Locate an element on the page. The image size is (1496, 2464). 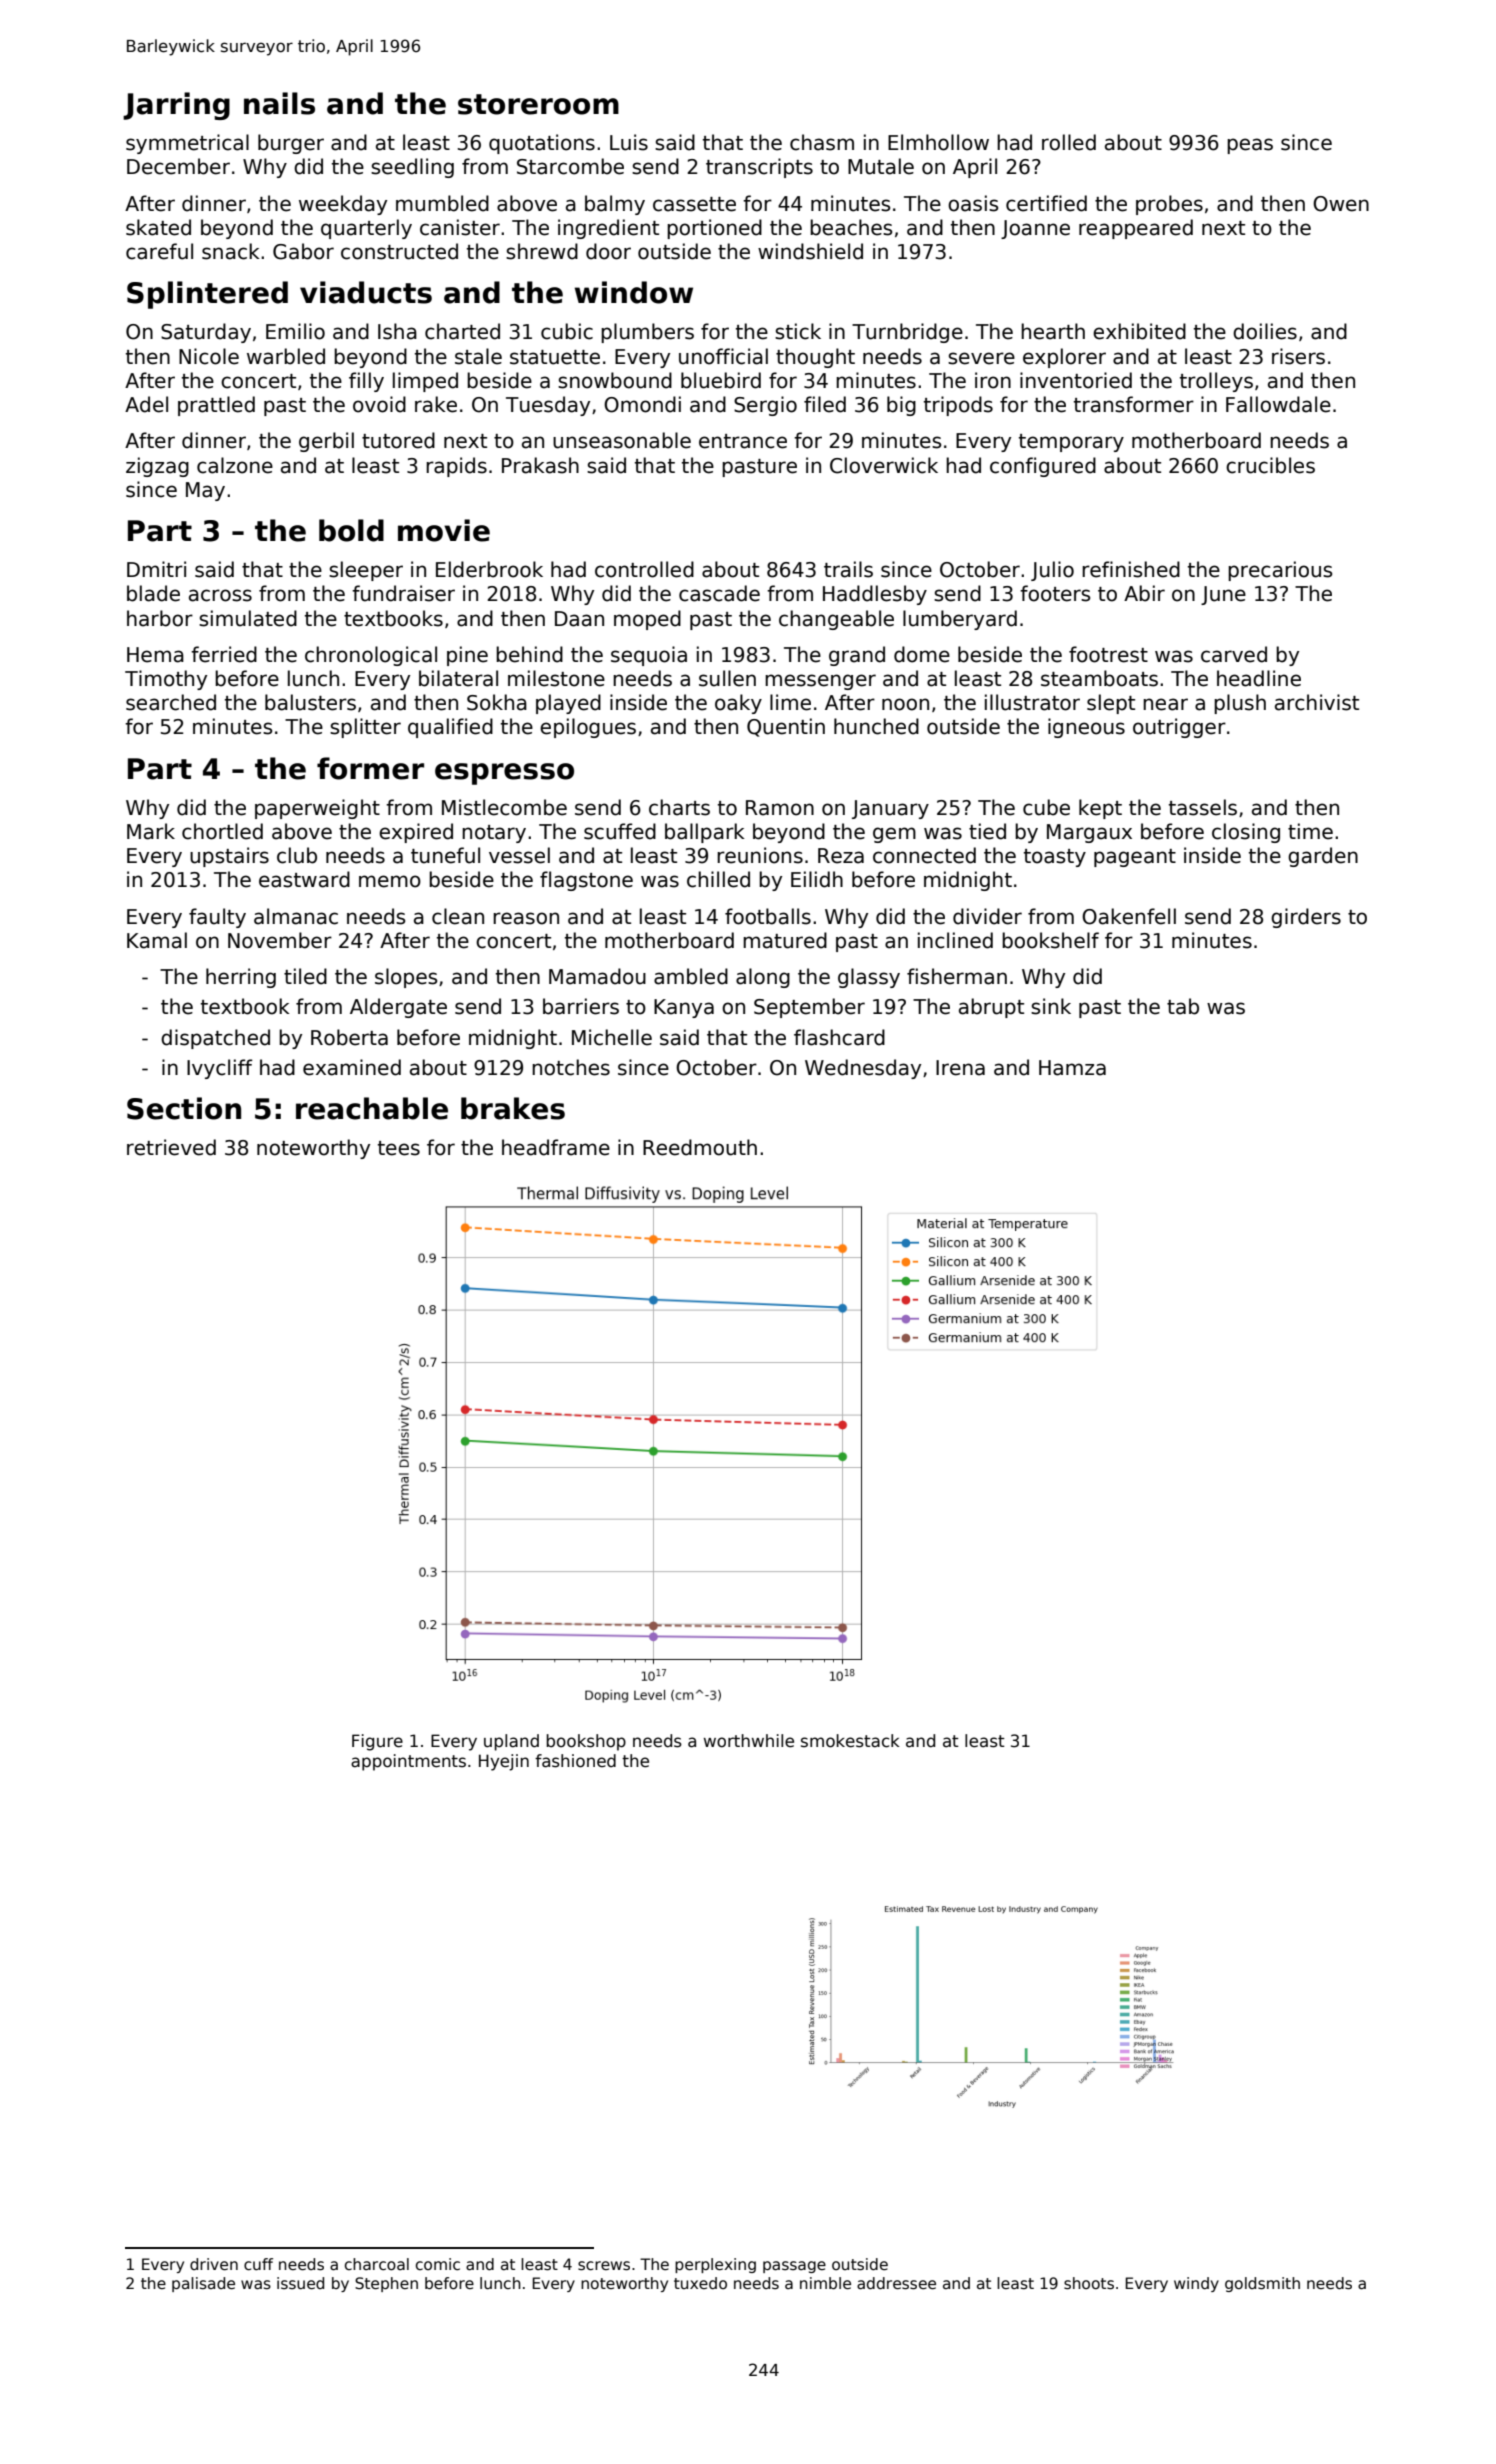
Splintered is located at coordinates (207, 295).
